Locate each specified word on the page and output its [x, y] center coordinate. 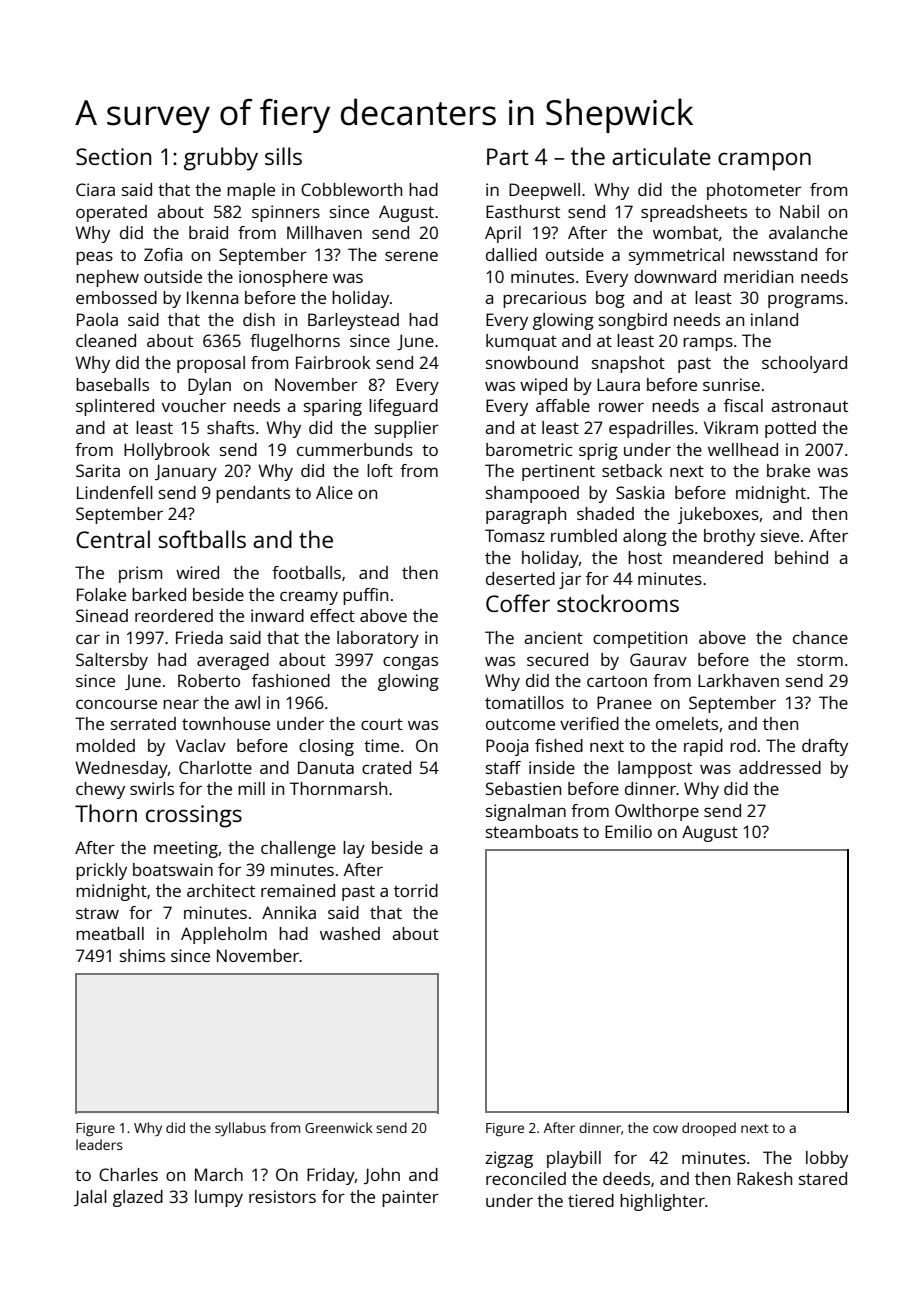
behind [801, 557]
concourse [116, 704]
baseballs [112, 384]
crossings [194, 816]
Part [508, 156]
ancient [553, 637]
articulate [661, 156]
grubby [221, 159]
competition [640, 639]
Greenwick [339, 1127]
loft [380, 470]
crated [386, 767]
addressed [780, 767]
